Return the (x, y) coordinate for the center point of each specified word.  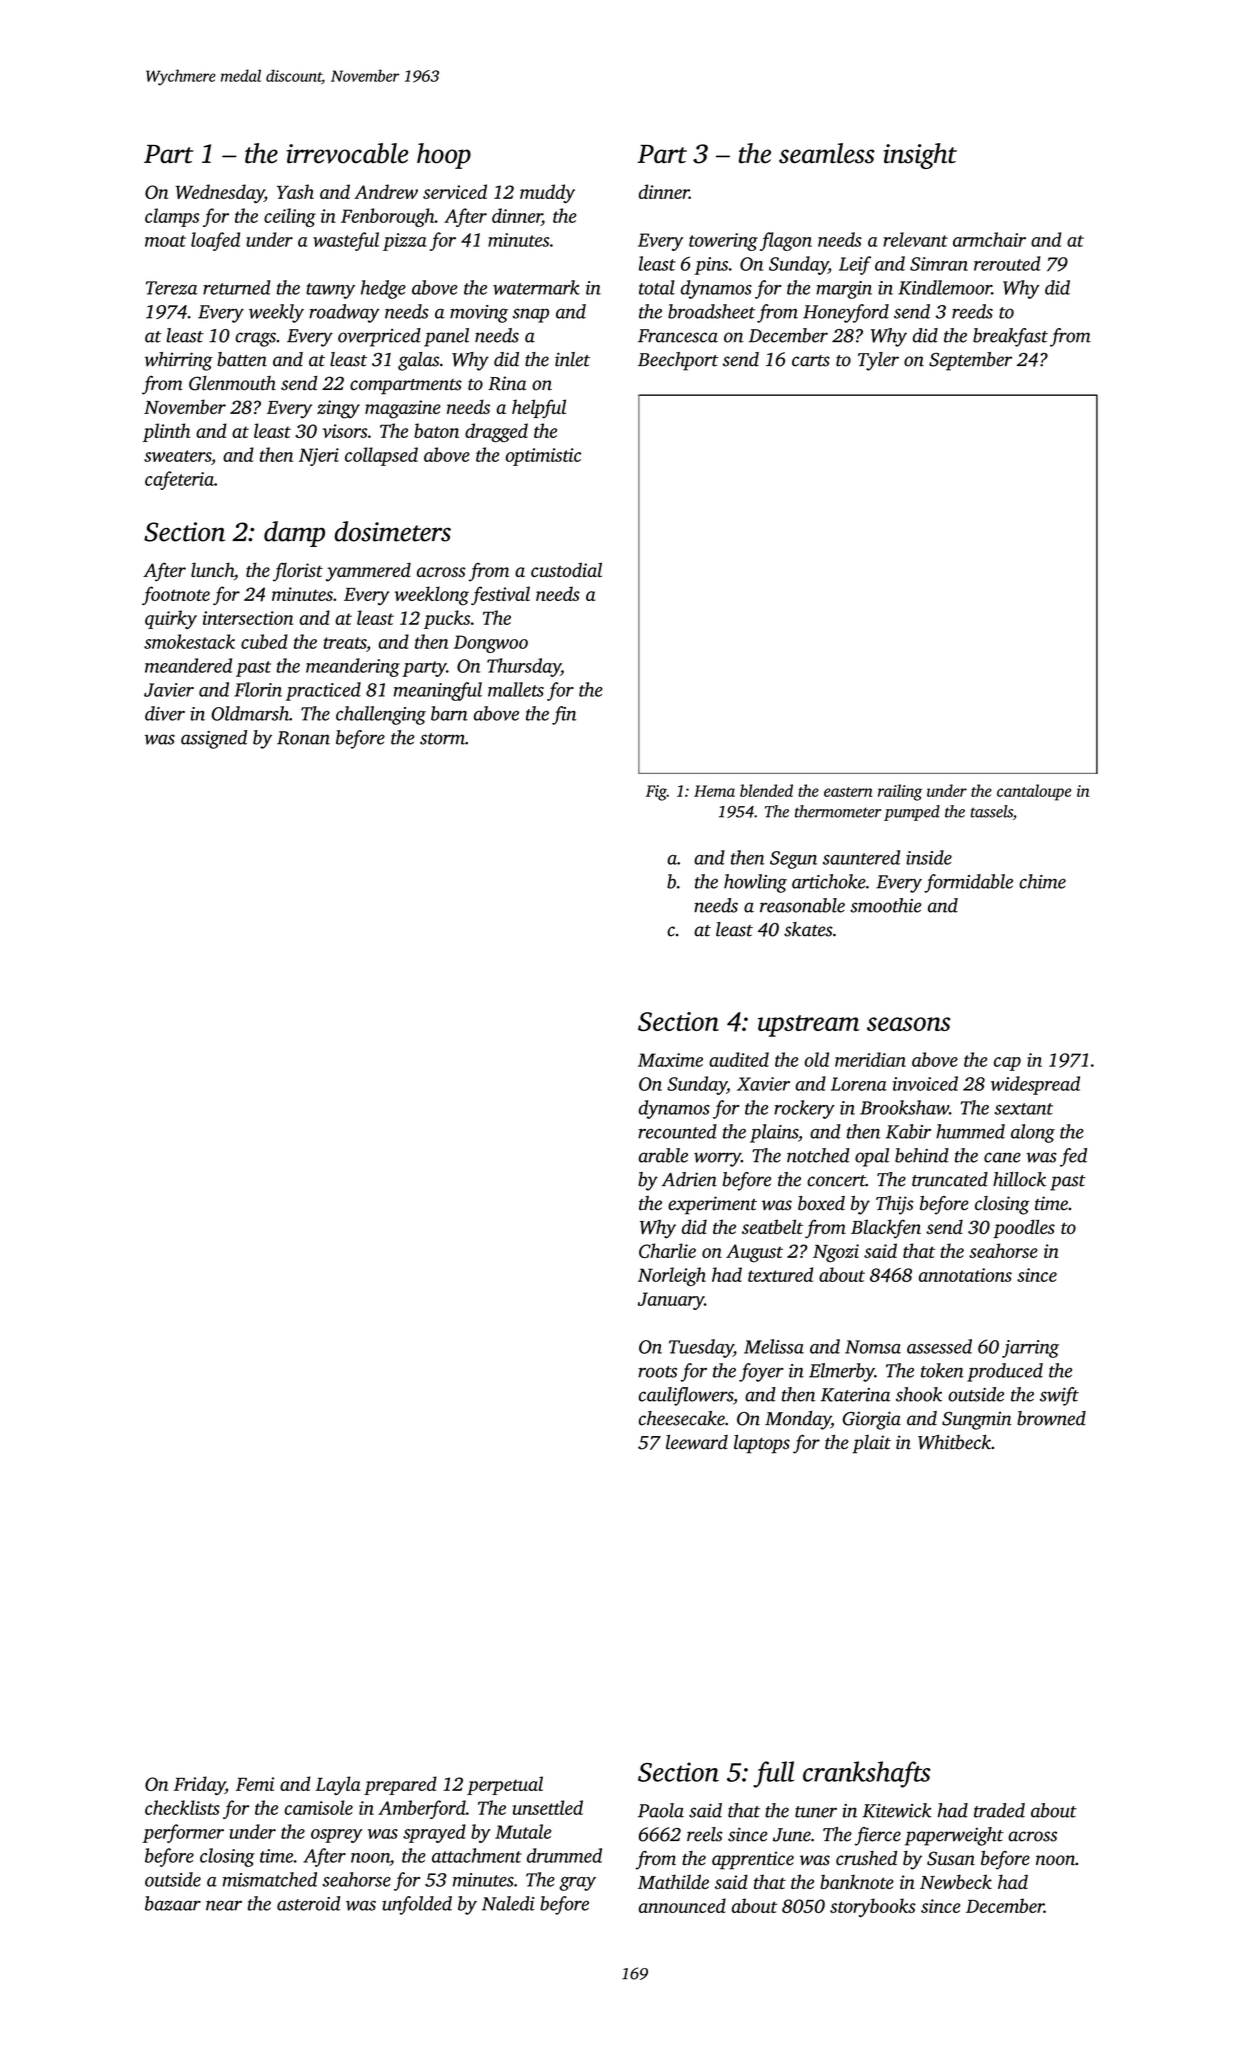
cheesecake (682, 1418)
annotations (965, 1275)
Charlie (667, 1250)
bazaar (173, 1903)
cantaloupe (1034, 792)
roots (657, 1372)
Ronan (303, 738)
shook (919, 1394)
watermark (536, 287)
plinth (166, 432)
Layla (337, 1785)
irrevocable (347, 153)
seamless (827, 153)
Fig (656, 793)
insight (920, 156)
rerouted (1007, 263)
